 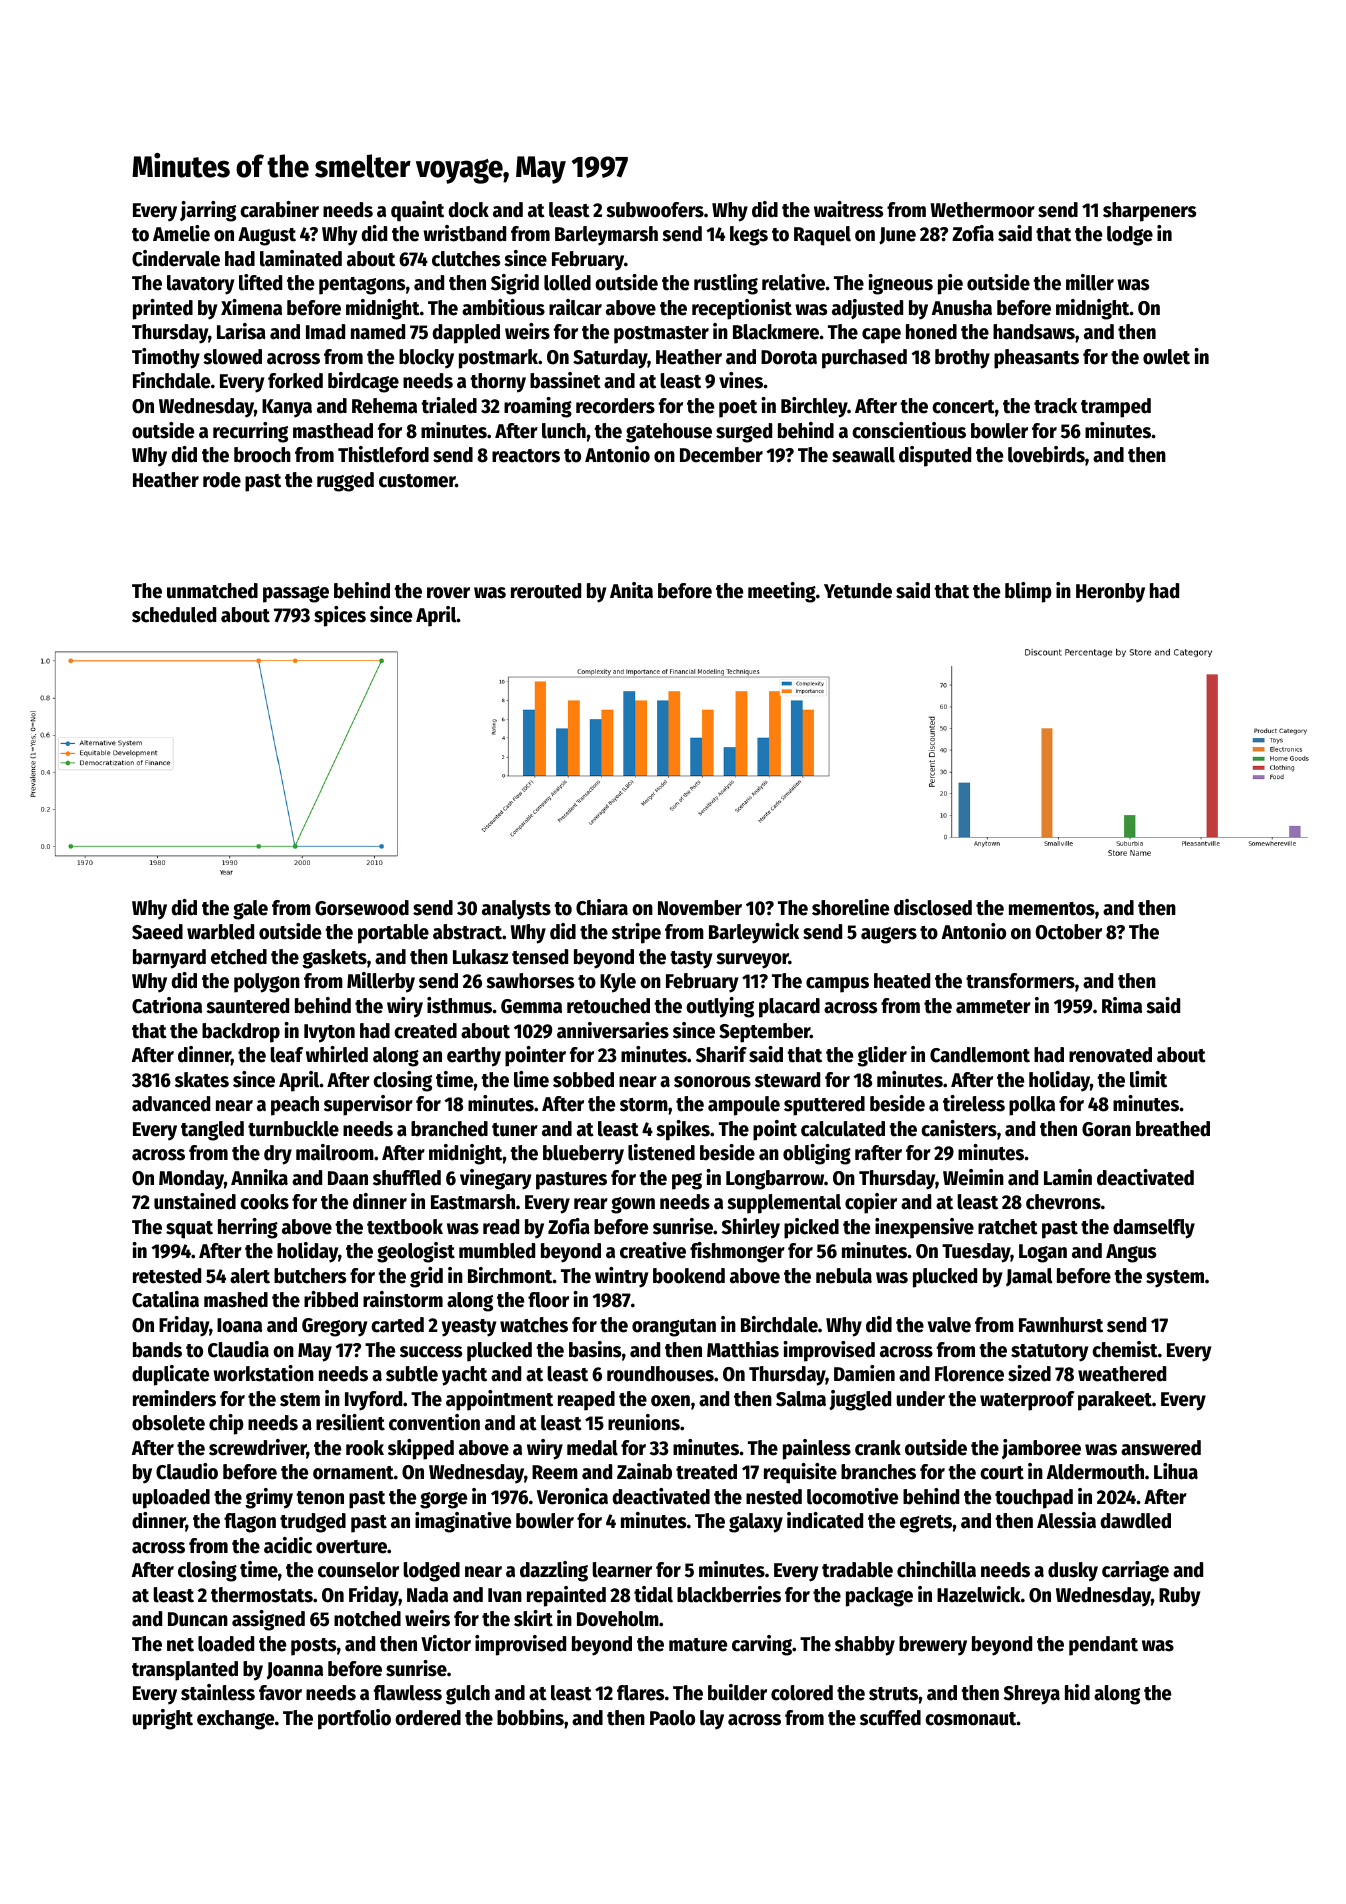 I want to click on Wethermoor, so click(x=982, y=210).
